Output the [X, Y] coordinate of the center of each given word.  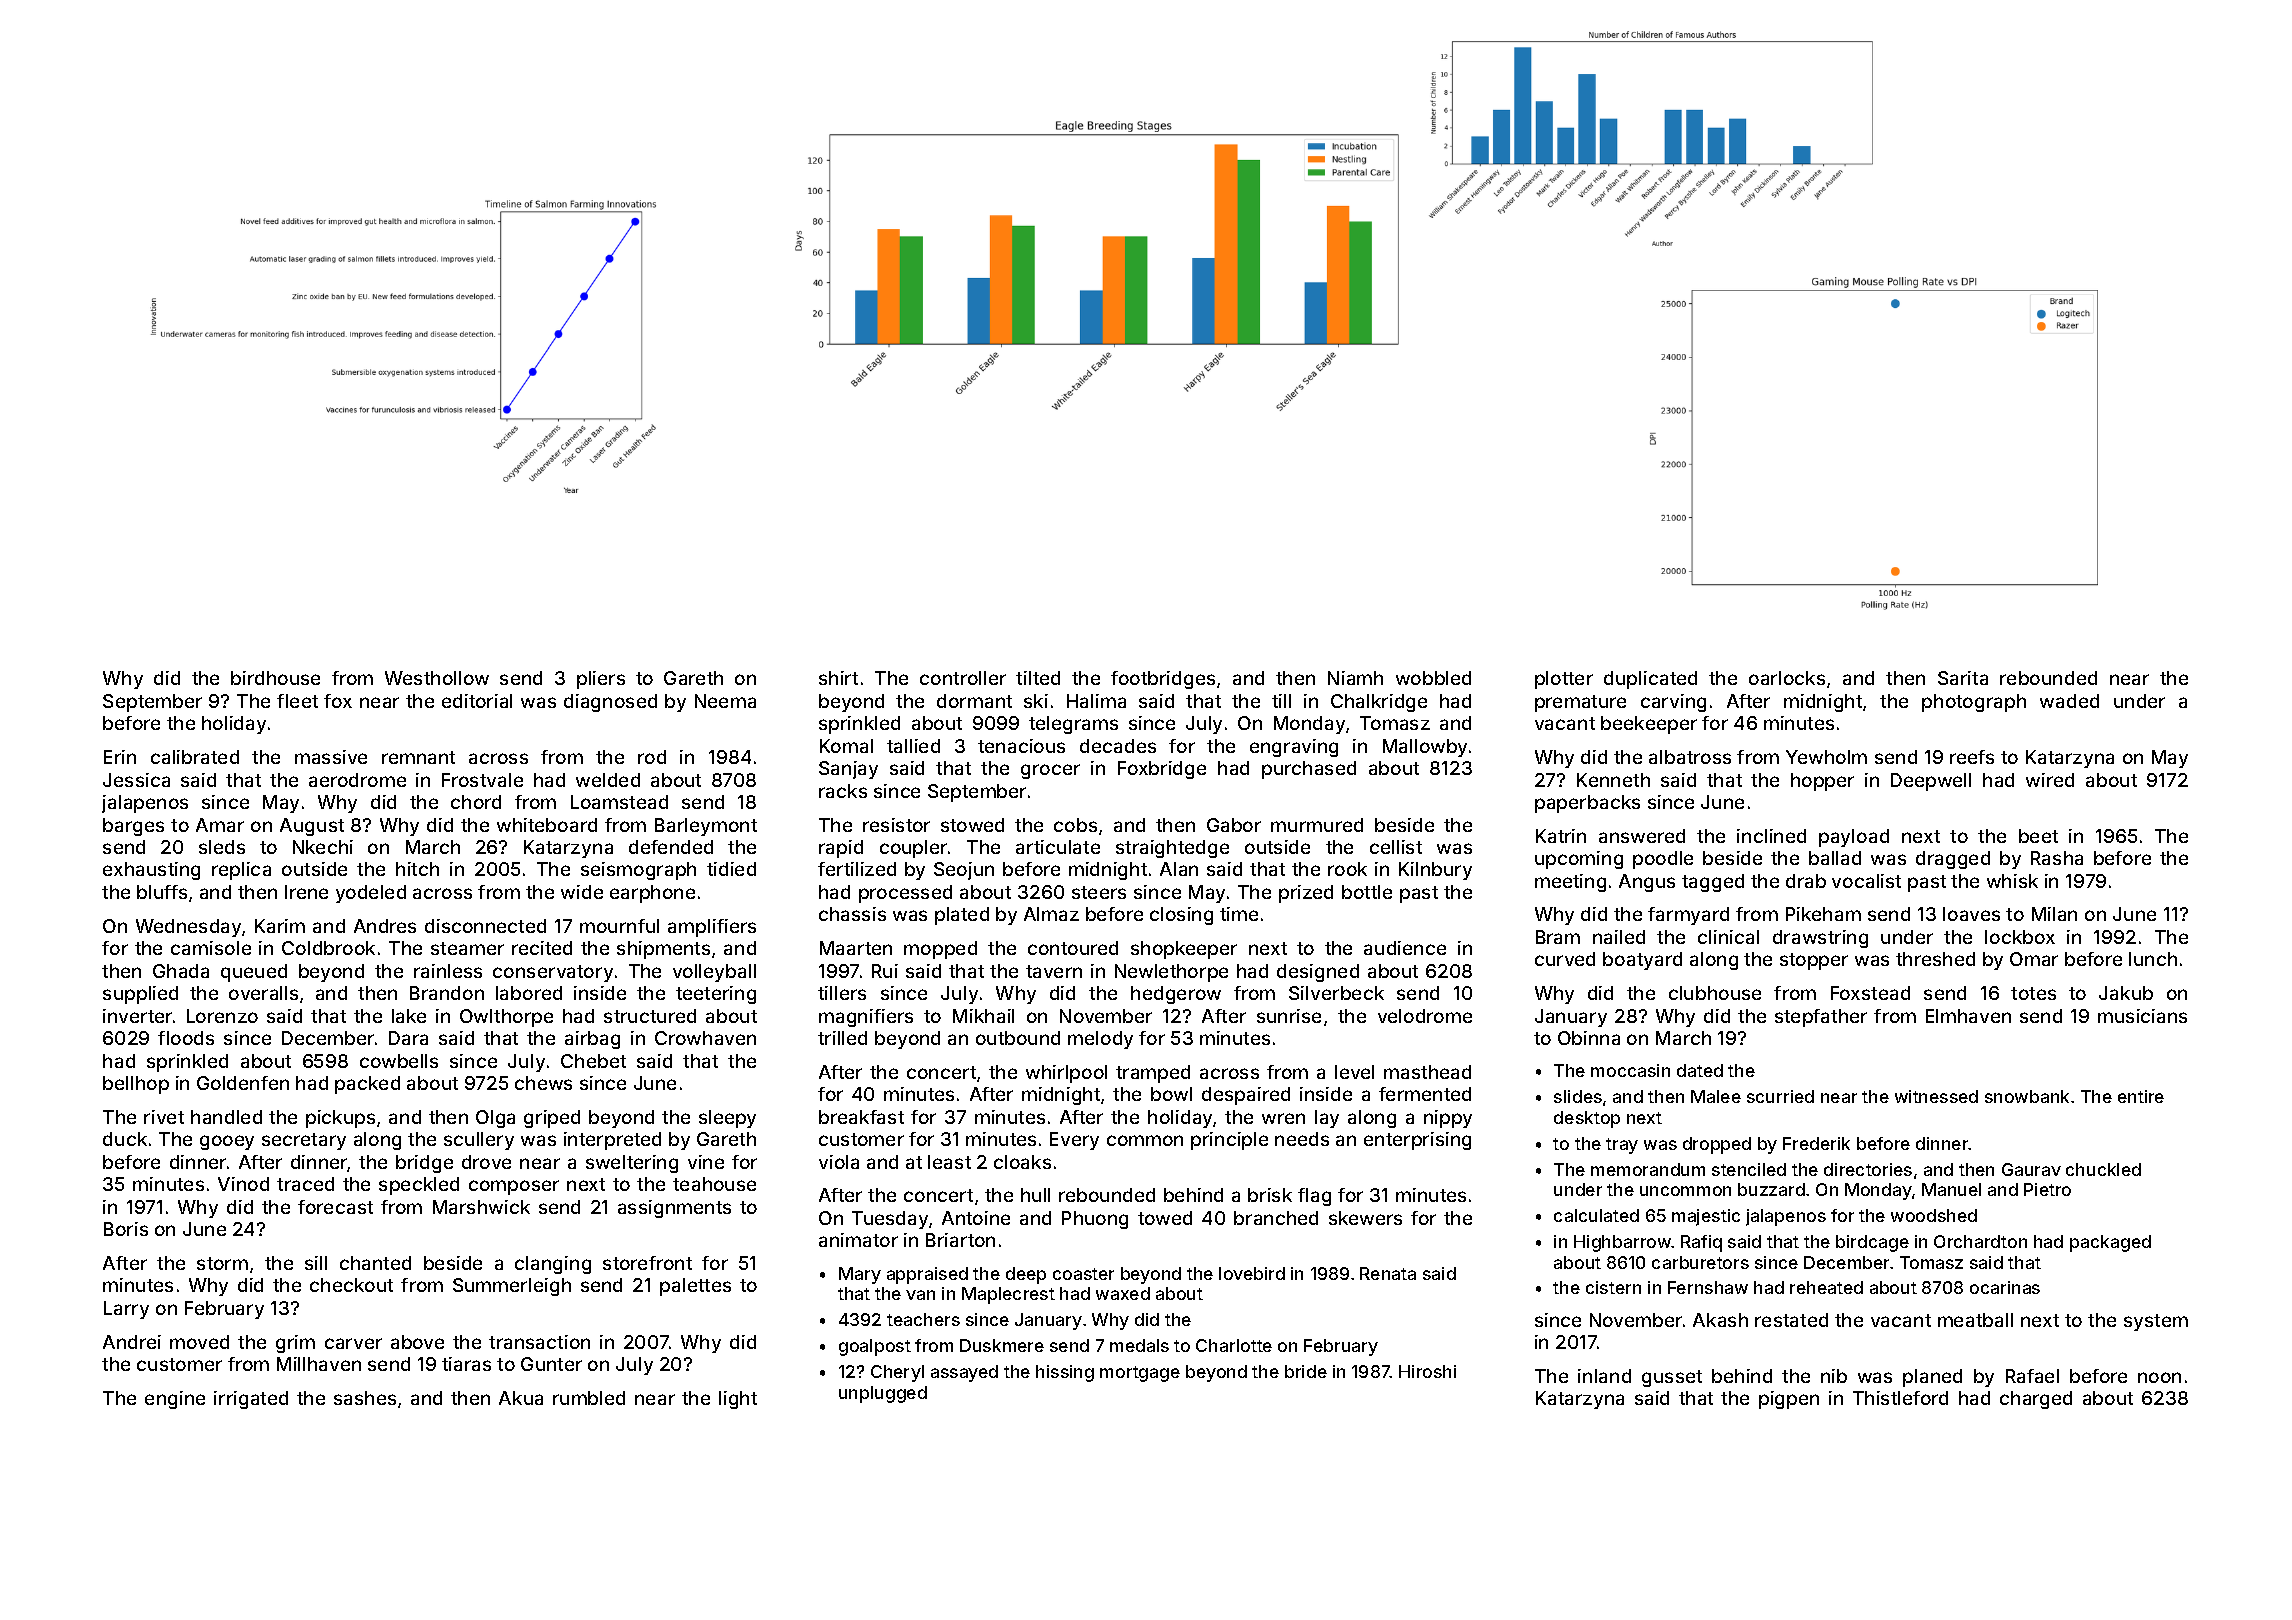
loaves [1971, 914]
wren [1283, 1118]
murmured [1317, 825]
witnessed [1936, 1096]
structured [650, 1016]
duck [125, 1139]
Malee [1716, 1096]
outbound [1018, 1038]
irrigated [251, 1400]
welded [608, 780]
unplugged [883, 1394]
